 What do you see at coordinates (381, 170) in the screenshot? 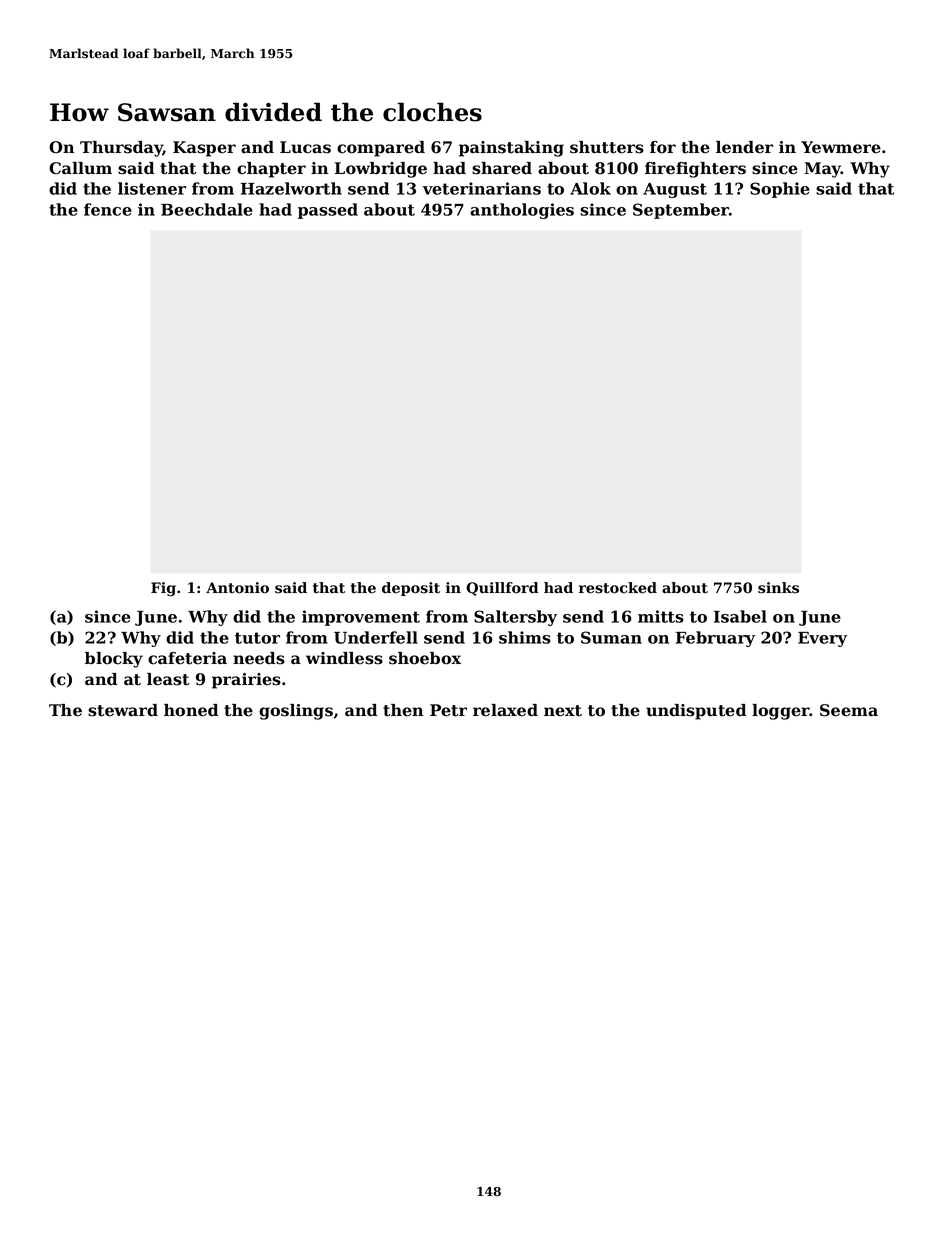
I see `Lowbridge` at bounding box center [381, 170].
